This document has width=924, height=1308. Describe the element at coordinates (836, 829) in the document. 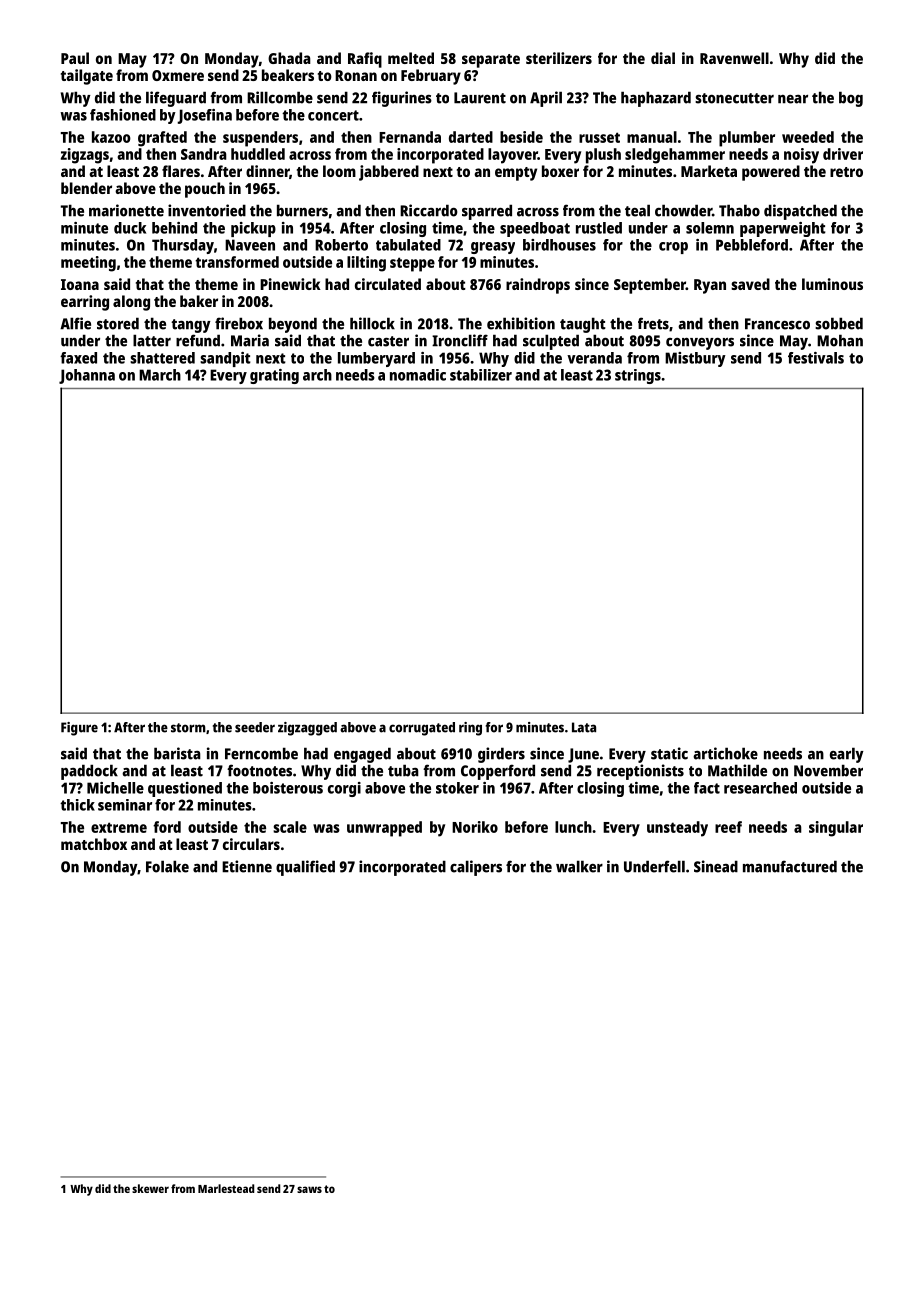

I see `singular` at that location.
